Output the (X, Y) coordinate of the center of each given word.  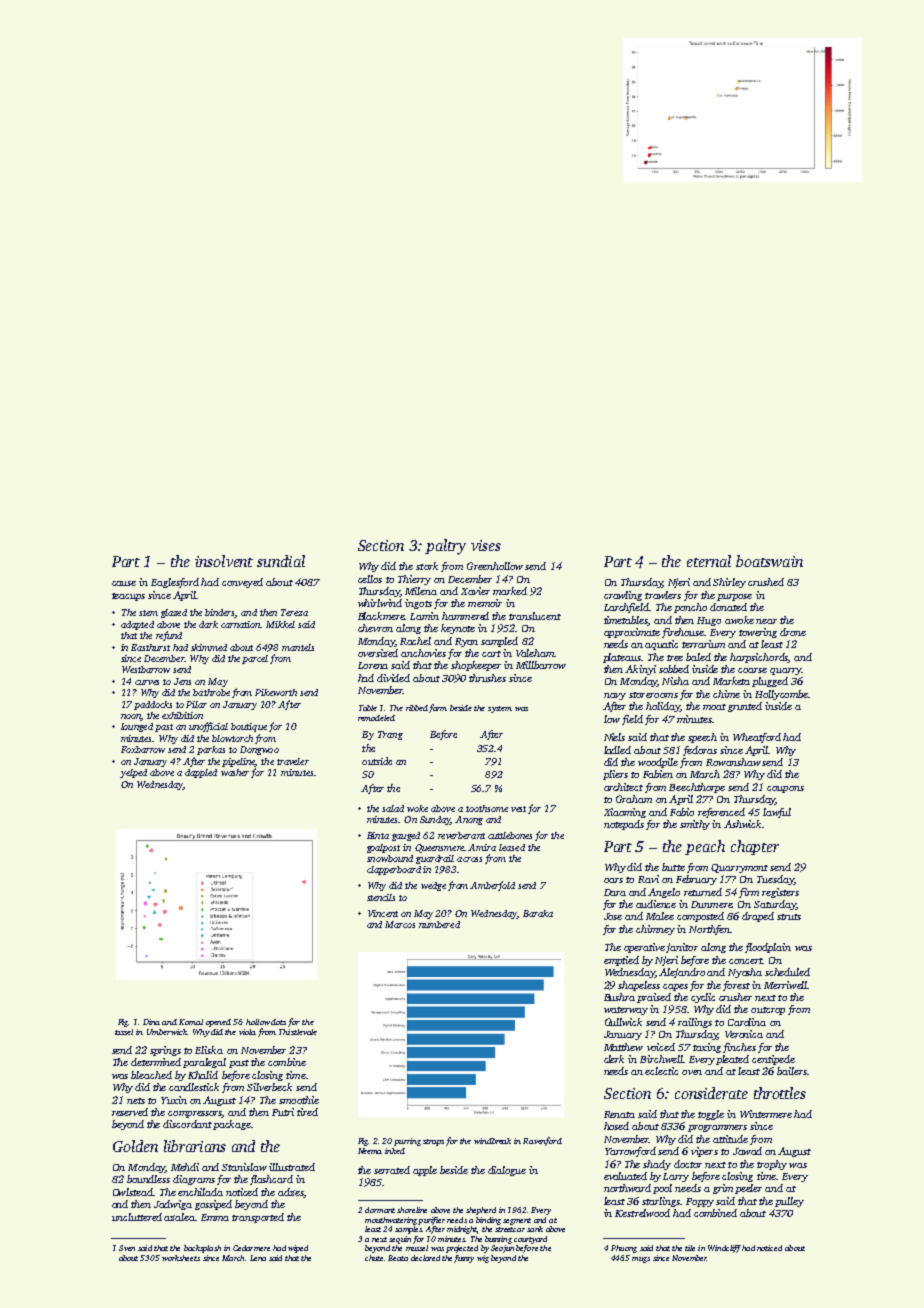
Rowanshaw (733, 762)
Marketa (731, 681)
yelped (133, 773)
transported (258, 1218)
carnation (241, 624)
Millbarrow (541, 665)
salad (393, 808)
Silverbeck (269, 1087)
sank (535, 1229)
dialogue (507, 1171)
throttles (780, 1093)
